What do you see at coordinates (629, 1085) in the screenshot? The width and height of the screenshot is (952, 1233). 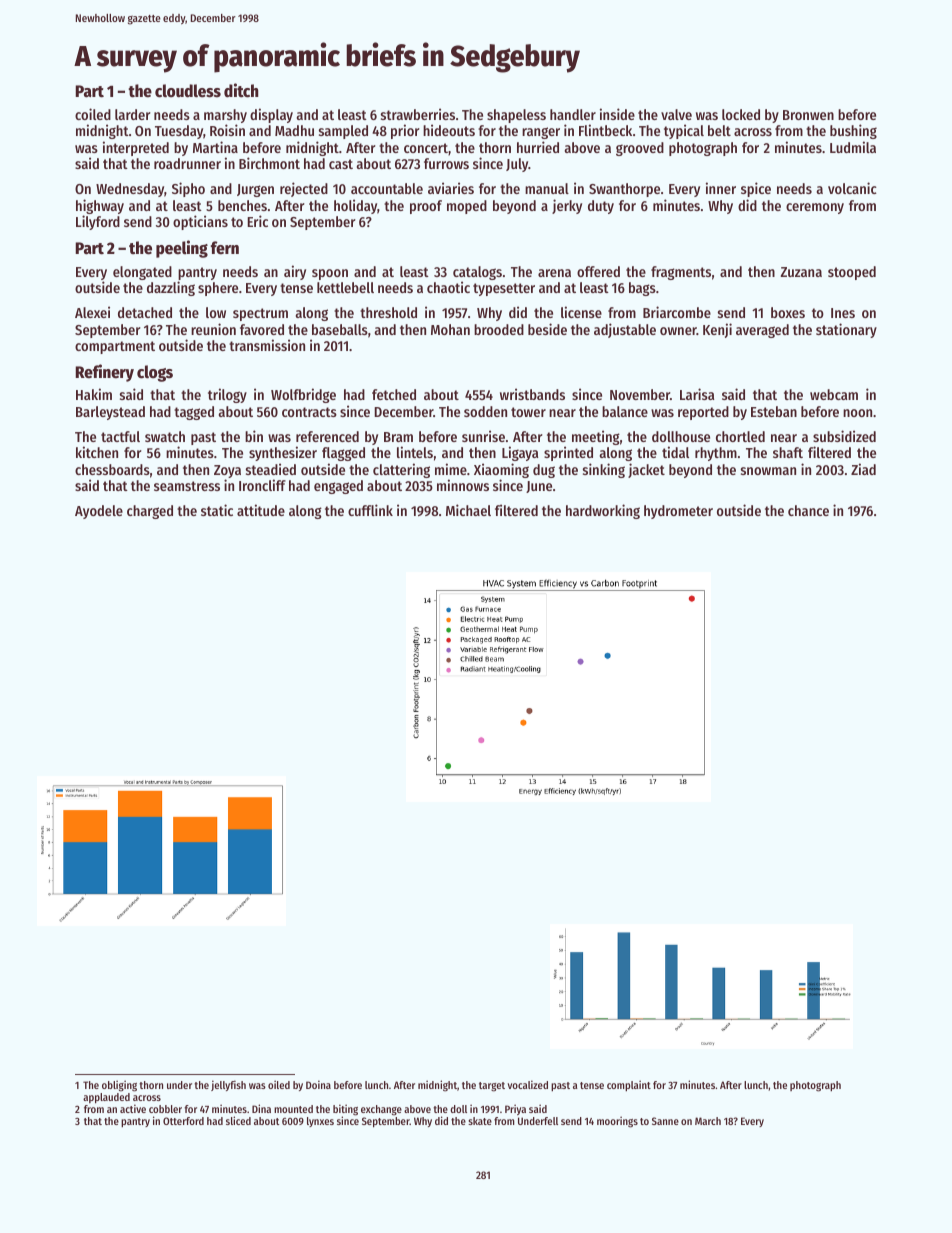 I see `complaint` at bounding box center [629, 1085].
